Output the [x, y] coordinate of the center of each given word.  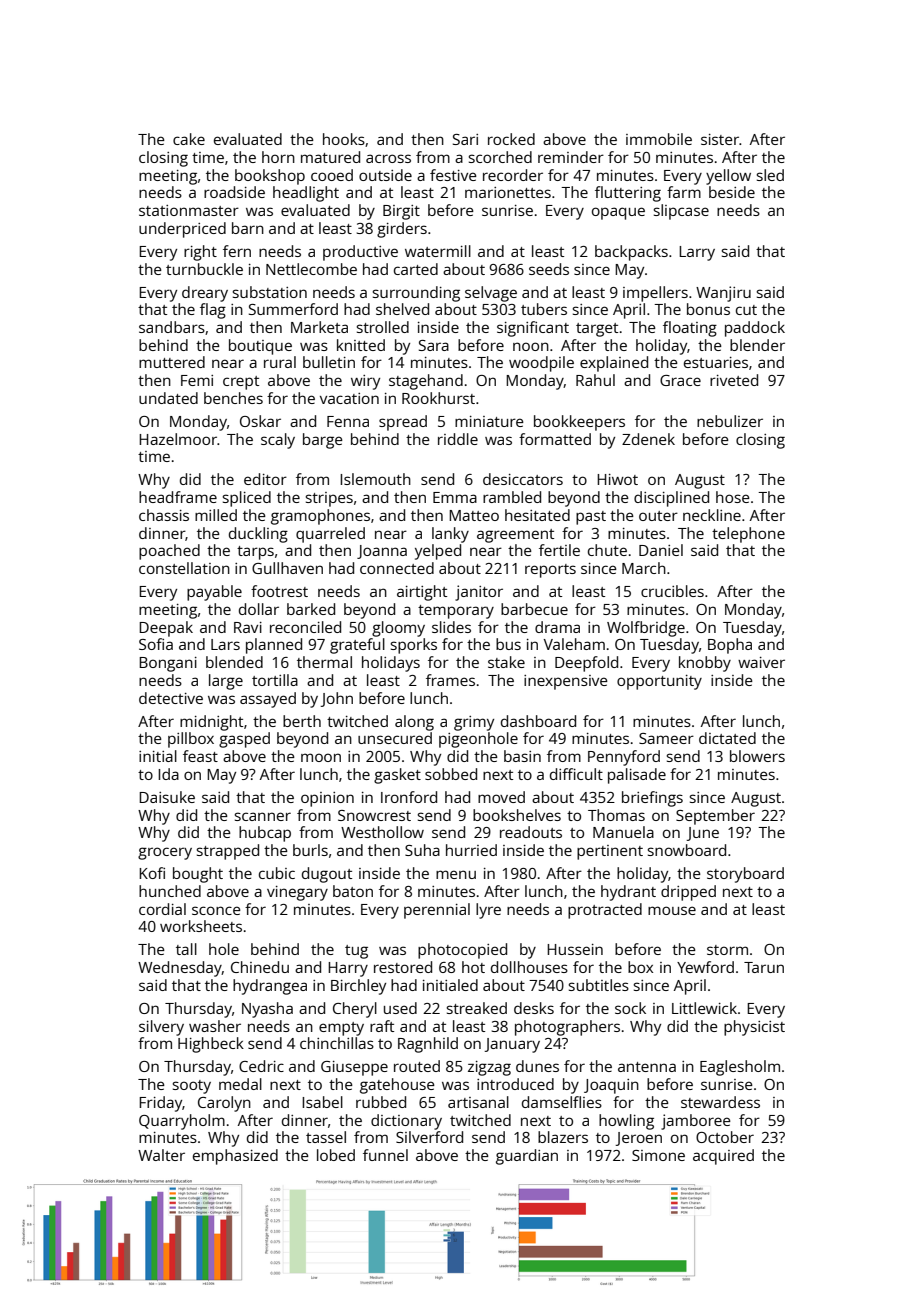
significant [533, 329]
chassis [164, 515]
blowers [757, 756]
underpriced [182, 230]
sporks [413, 646]
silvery [161, 1028]
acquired [723, 1157]
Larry [697, 253]
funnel [385, 1155]
